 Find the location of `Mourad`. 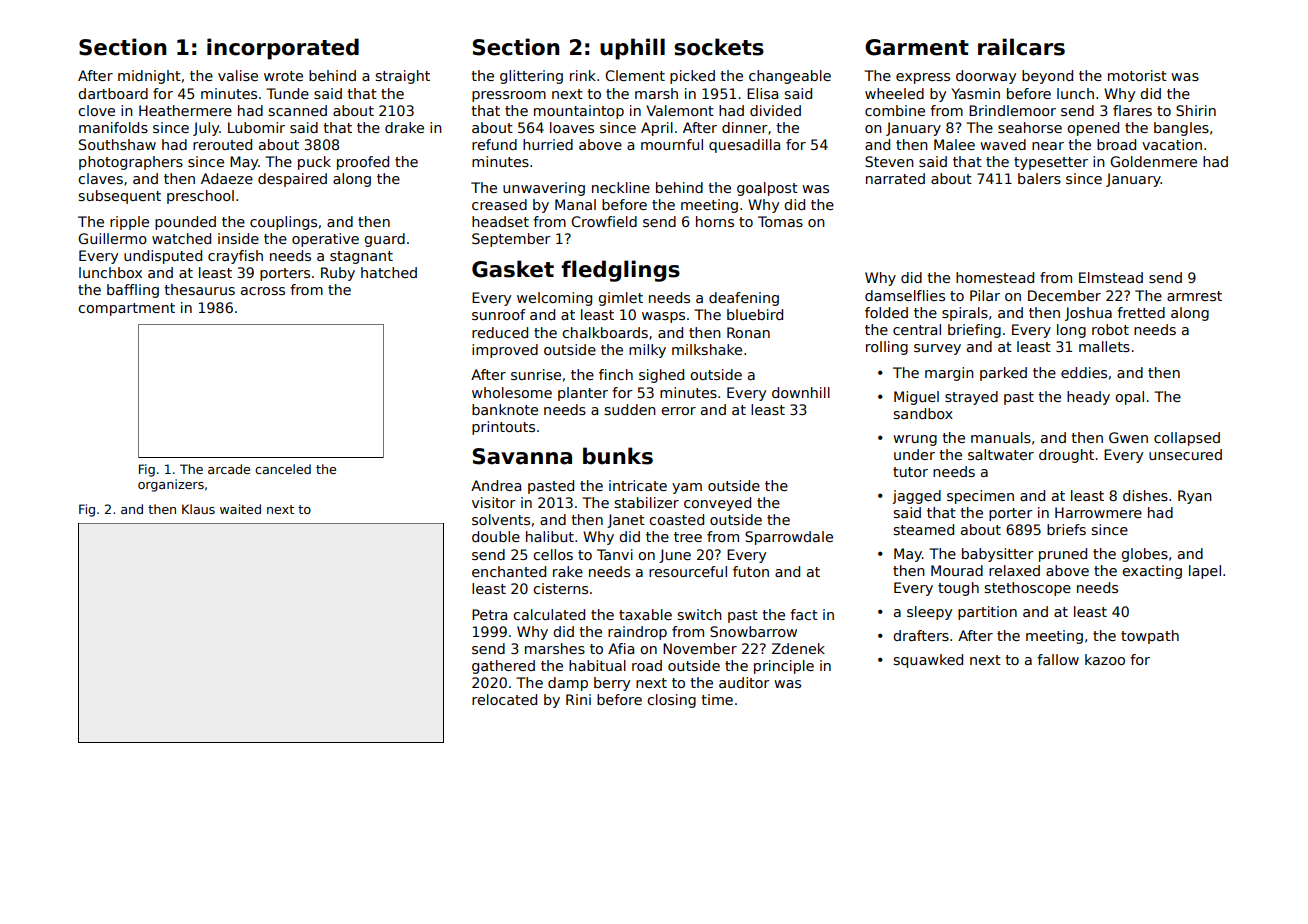

Mourad is located at coordinates (957, 570).
